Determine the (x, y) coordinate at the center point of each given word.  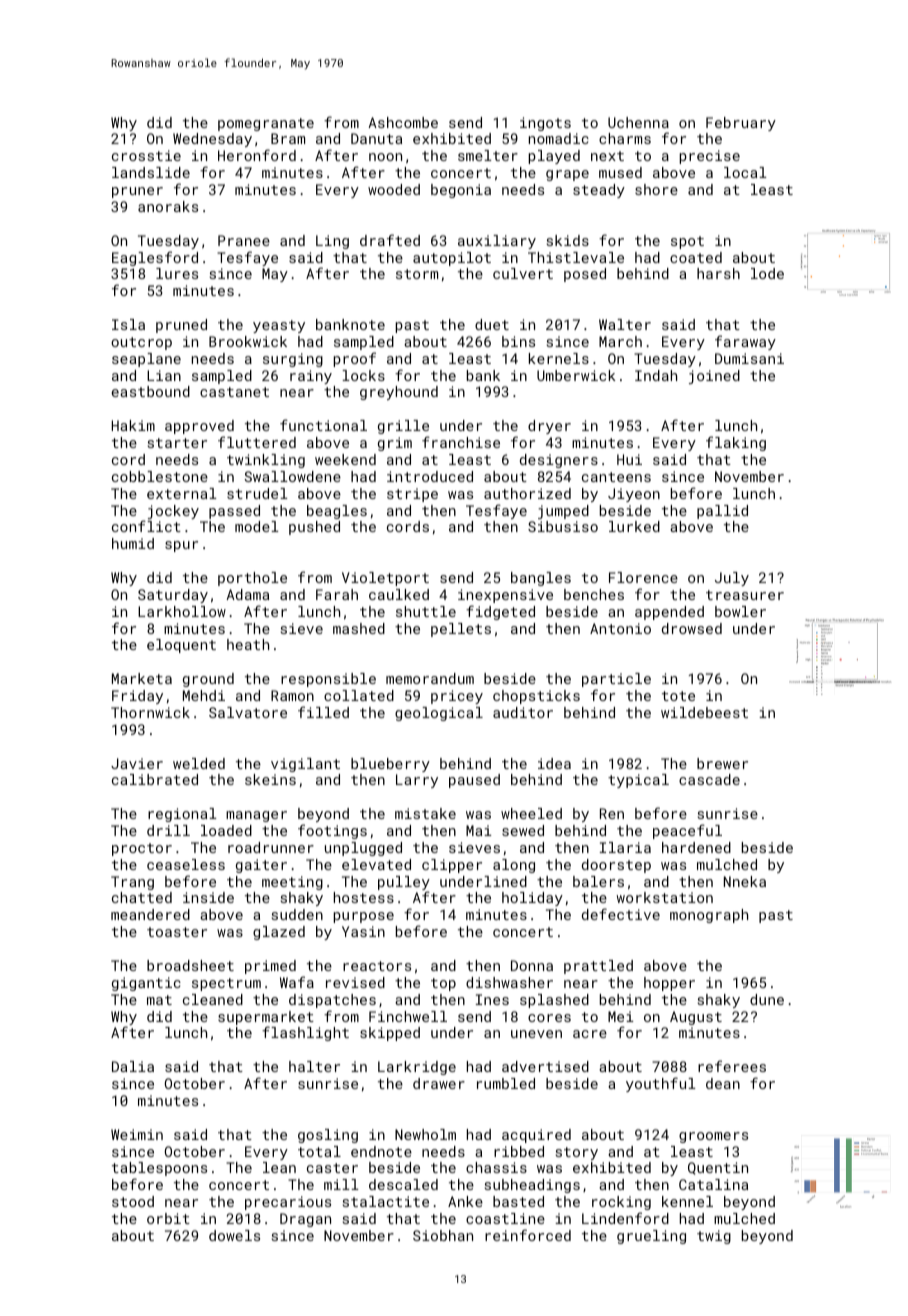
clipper (452, 866)
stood (133, 1201)
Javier (137, 763)
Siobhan (443, 1235)
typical (638, 781)
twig (714, 1237)
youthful (661, 1084)
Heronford (257, 155)
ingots (545, 124)
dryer (549, 427)
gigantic (146, 984)
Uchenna (638, 122)
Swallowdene (292, 476)
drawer (439, 1083)
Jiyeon (634, 495)
